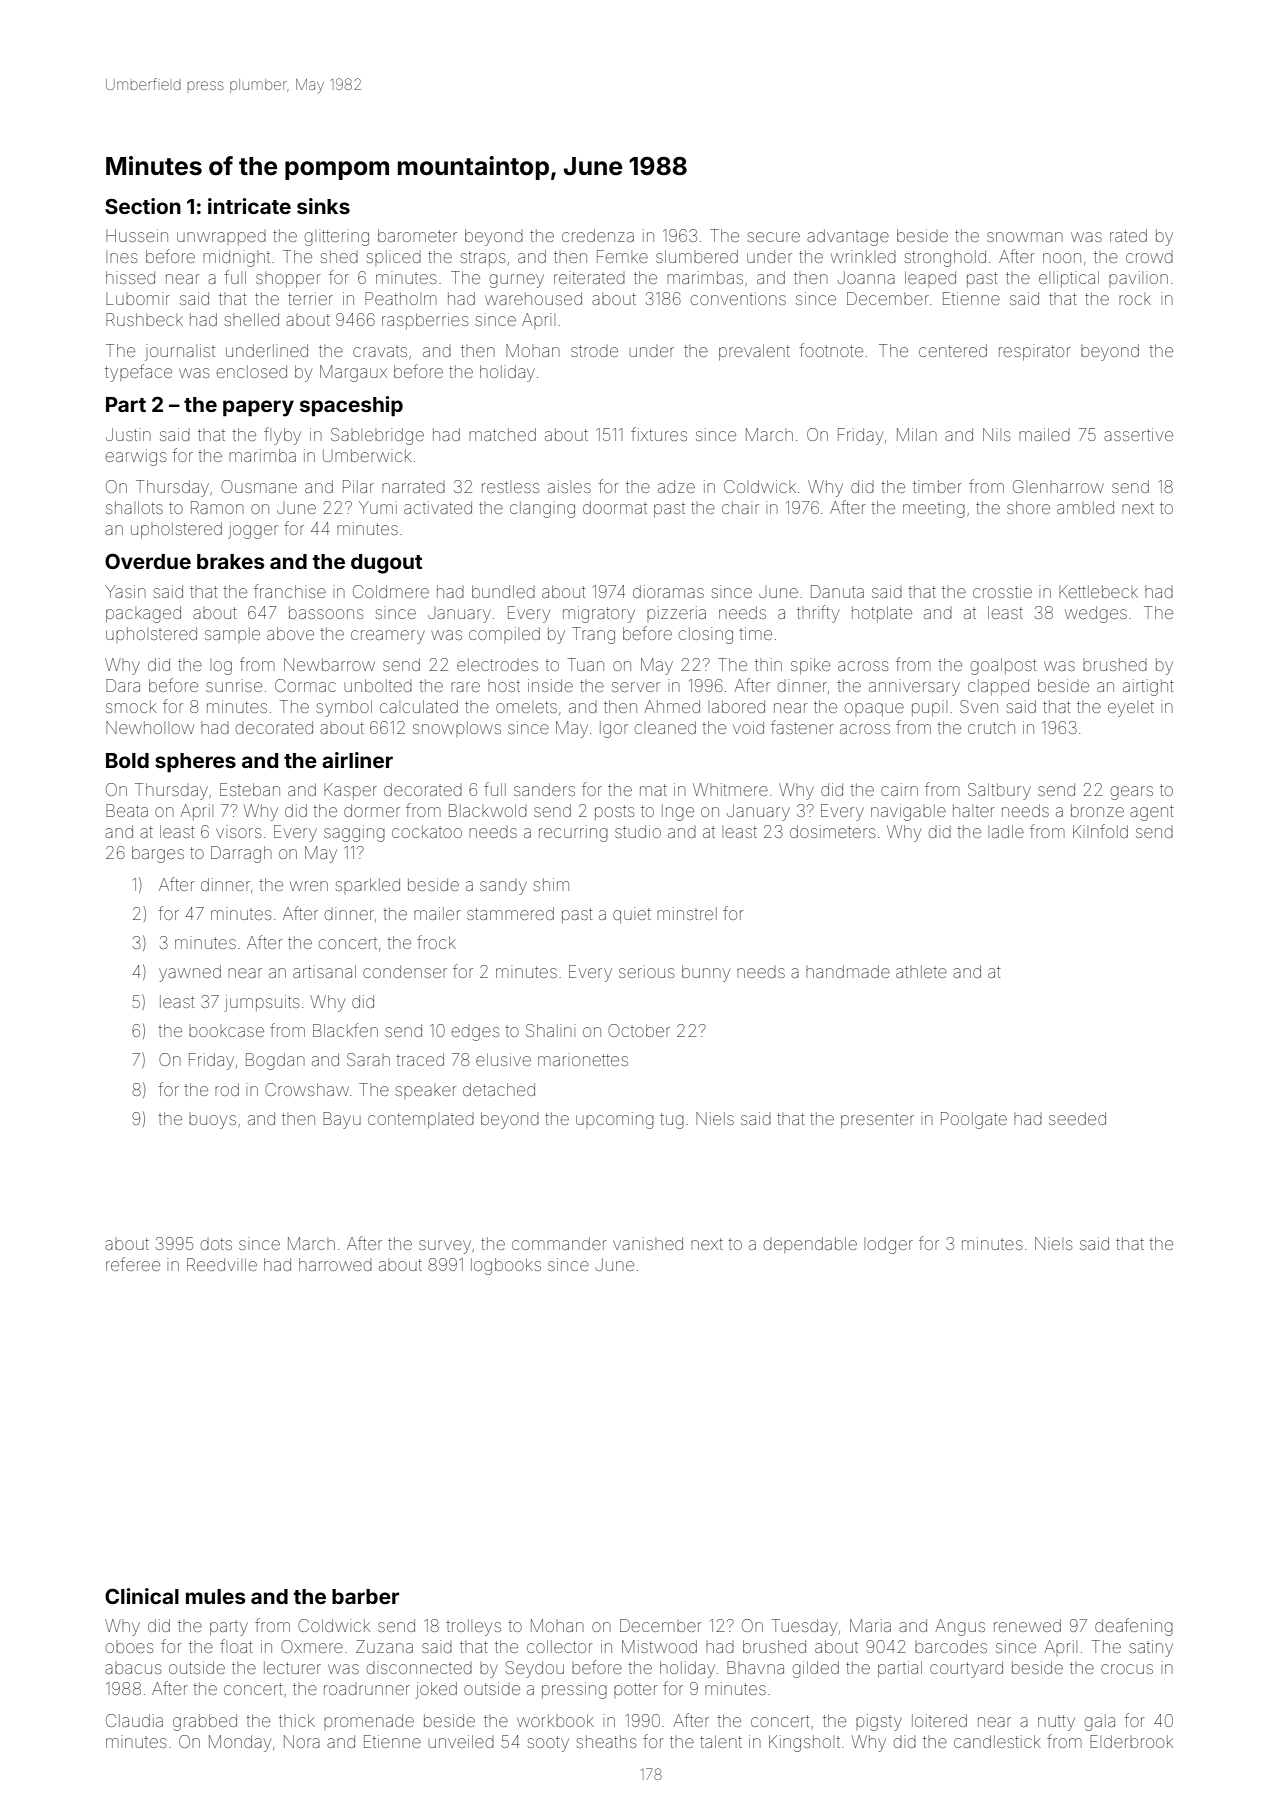 The height and width of the page is (1809, 1279). What do you see at coordinates (1098, 591) in the page?
I see `Kettlebeck` at bounding box center [1098, 591].
